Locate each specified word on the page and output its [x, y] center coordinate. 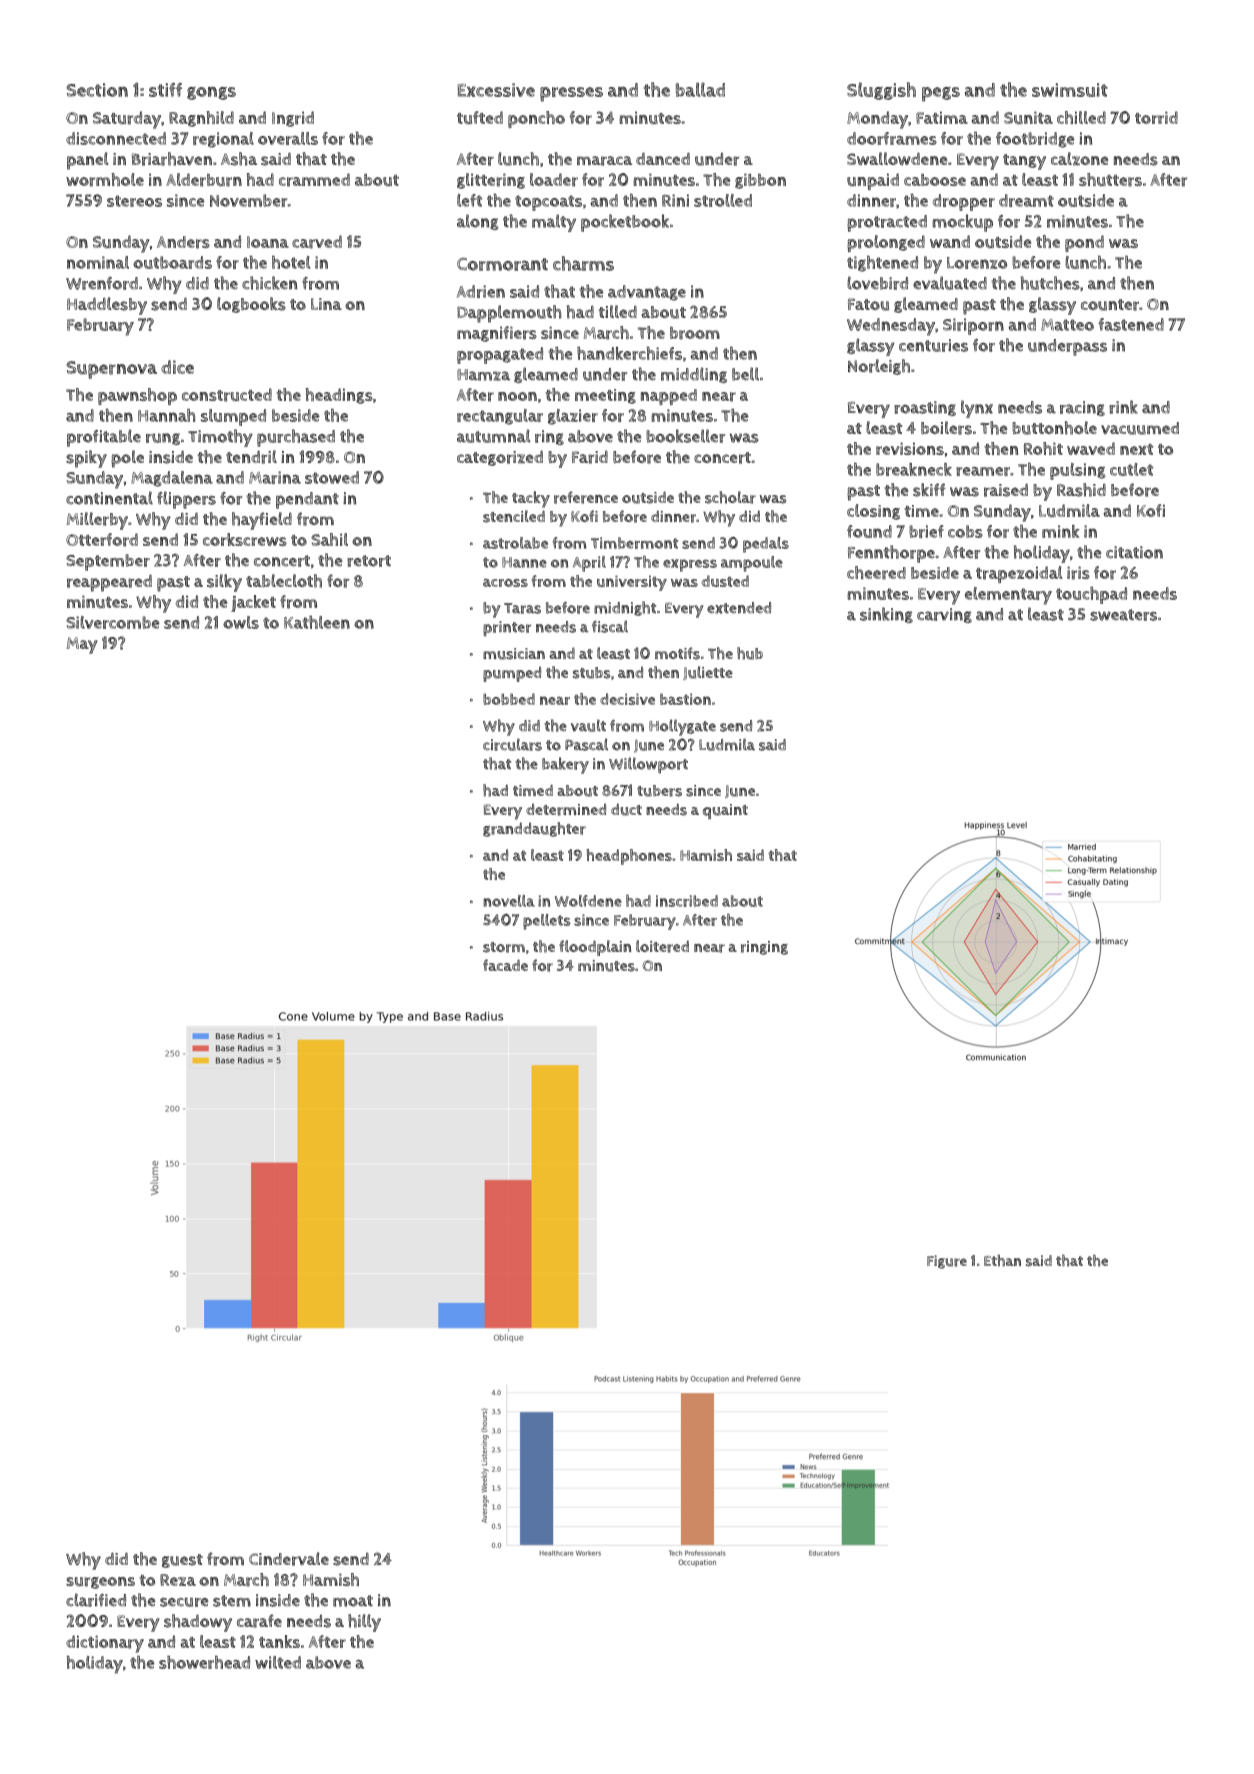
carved [317, 242]
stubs [591, 673]
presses [571, 94]
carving [944, 615]
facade [505, 965]
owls [241, 622]
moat [353, 1601]
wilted [278, 1662]
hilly [364, 1623]
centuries [933, 345]
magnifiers [497, 334]
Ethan [1002, 1261]
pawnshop [137, 396]
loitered [662, 946]
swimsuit [1070, 90]
